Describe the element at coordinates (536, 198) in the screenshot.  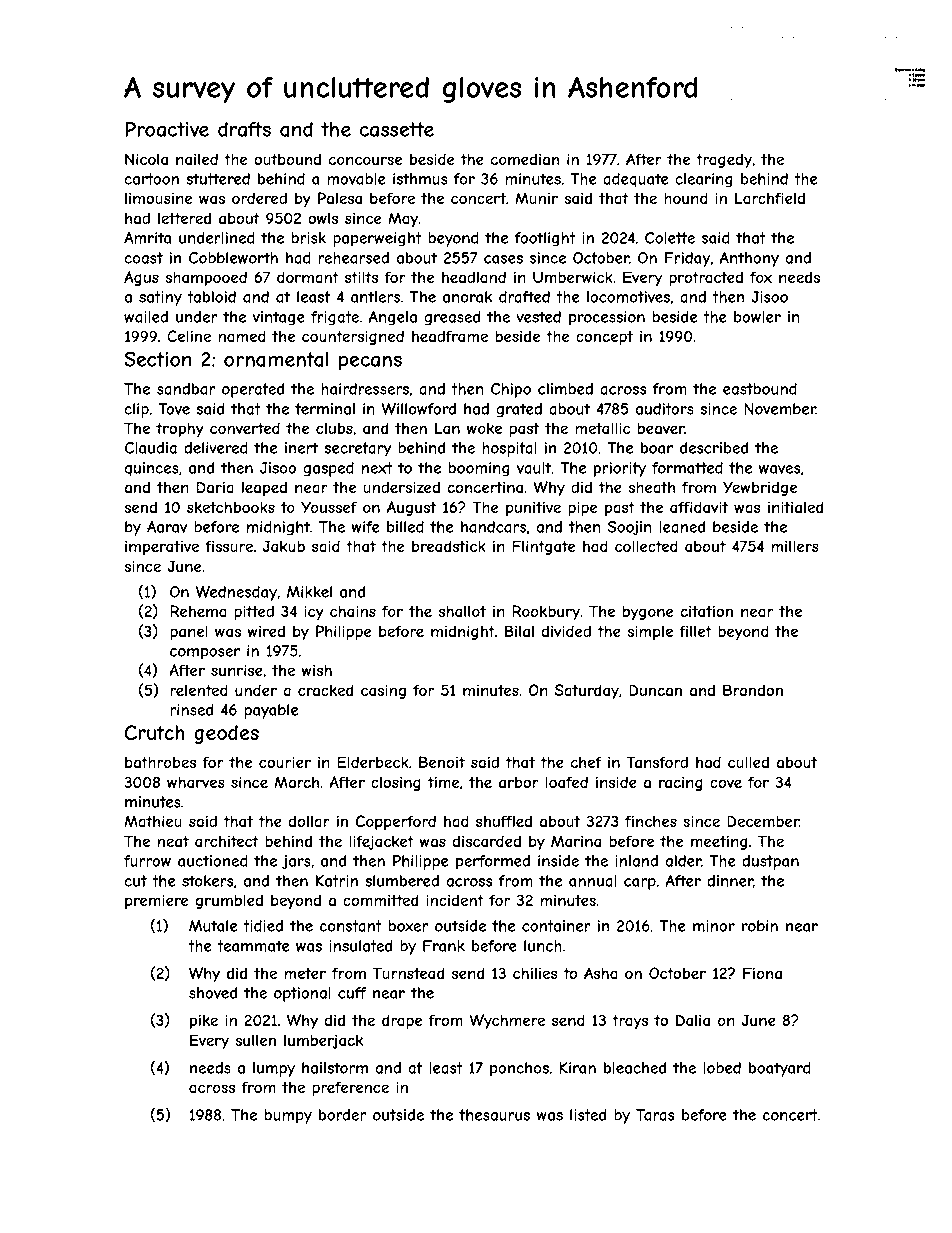
I see `Munir` at that location.
